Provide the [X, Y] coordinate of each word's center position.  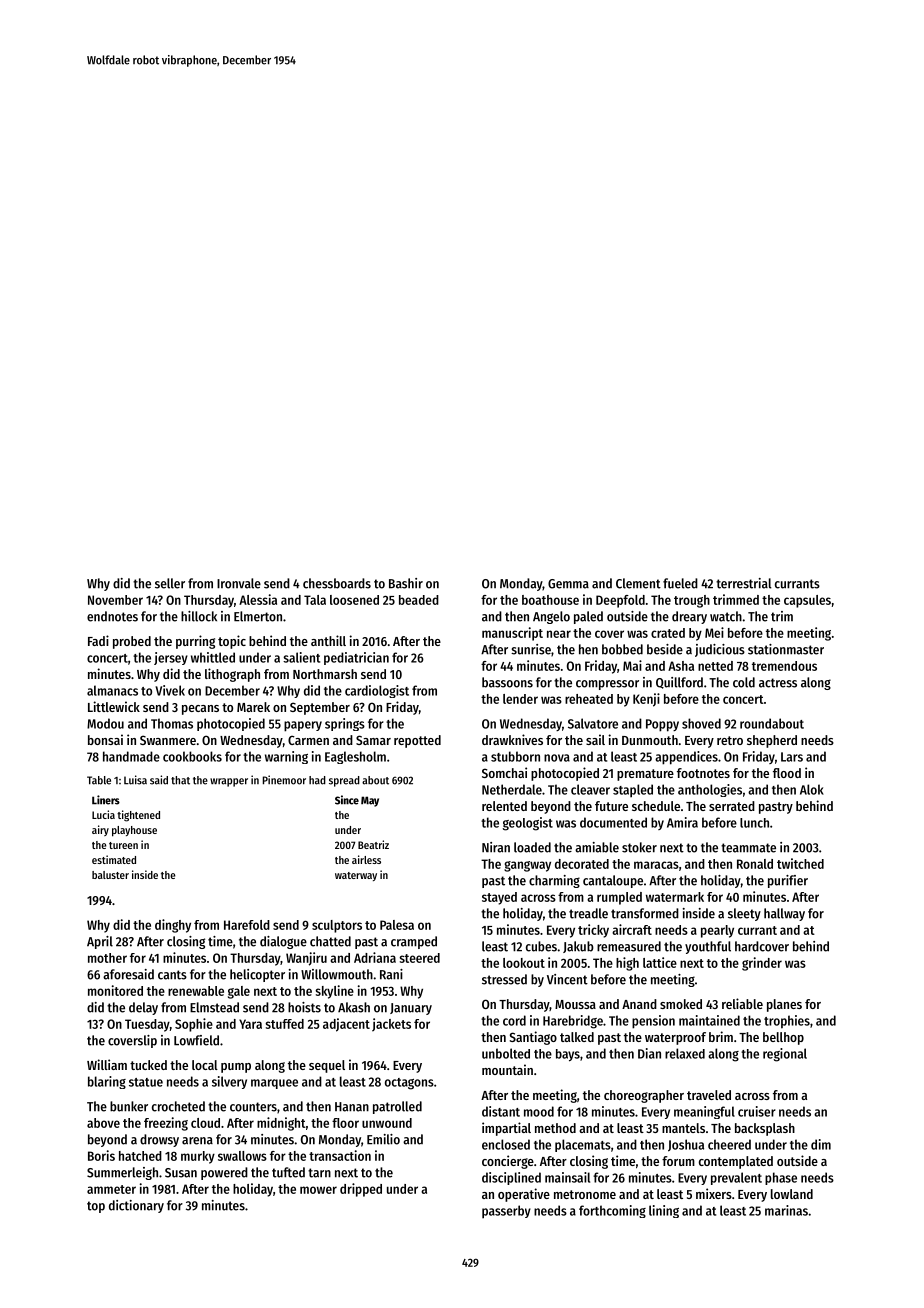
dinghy [173, 926]
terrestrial [744, 583]
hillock [199, 616]
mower [318, 1190]
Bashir [406, 583]
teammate [748, 848]
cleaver [590, 789]
